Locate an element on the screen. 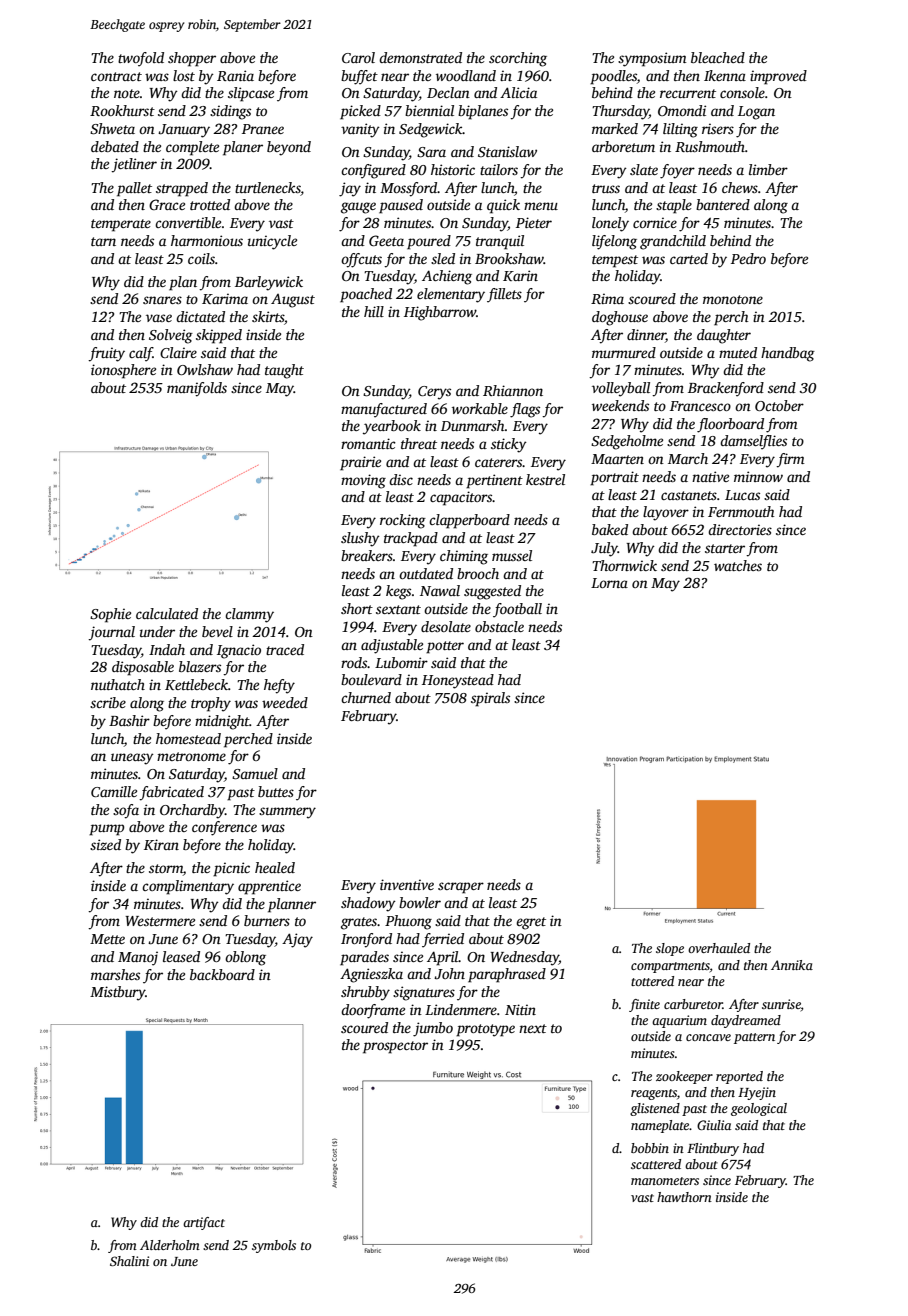  demonstrated is located at coordinates (420, 57).
